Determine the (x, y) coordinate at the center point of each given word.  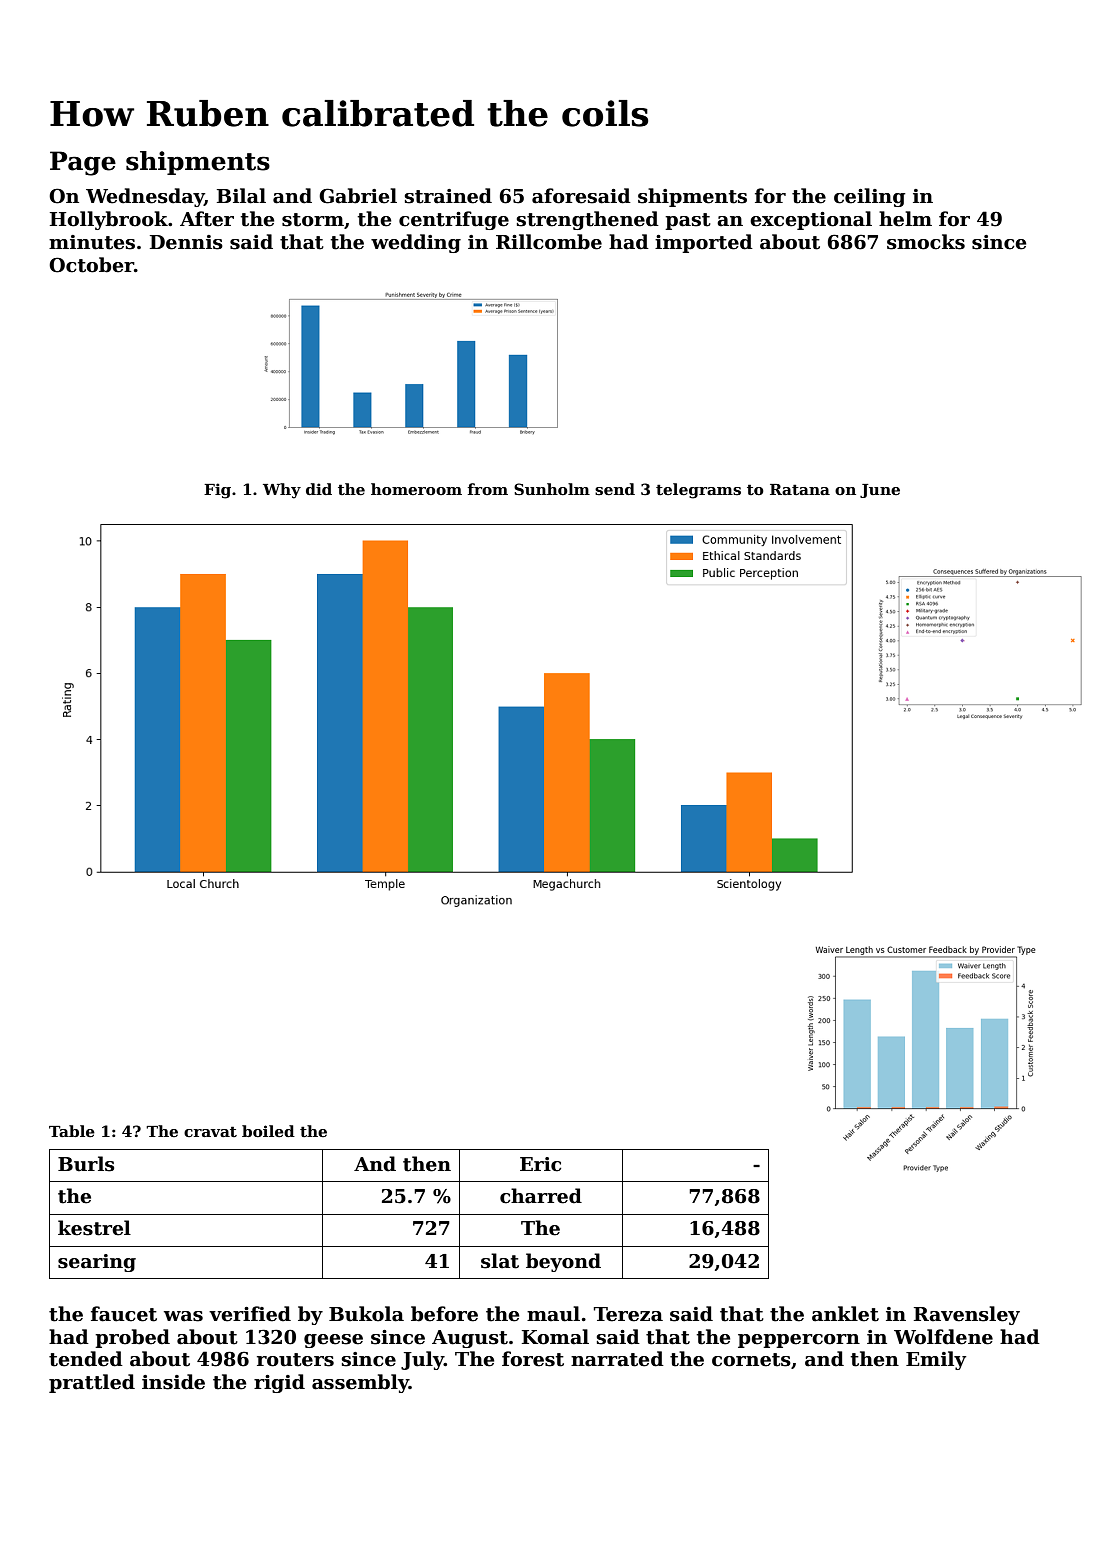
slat (500, 1261)
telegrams (698, 491)
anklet (845, 1314)
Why (282, 491)
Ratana (800, 489)
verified (250, 1314)
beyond (563, 1262)
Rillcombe (549, 242)
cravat (210, 1131)
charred (541, 1196)
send (615, 489)
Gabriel (358, 196)
